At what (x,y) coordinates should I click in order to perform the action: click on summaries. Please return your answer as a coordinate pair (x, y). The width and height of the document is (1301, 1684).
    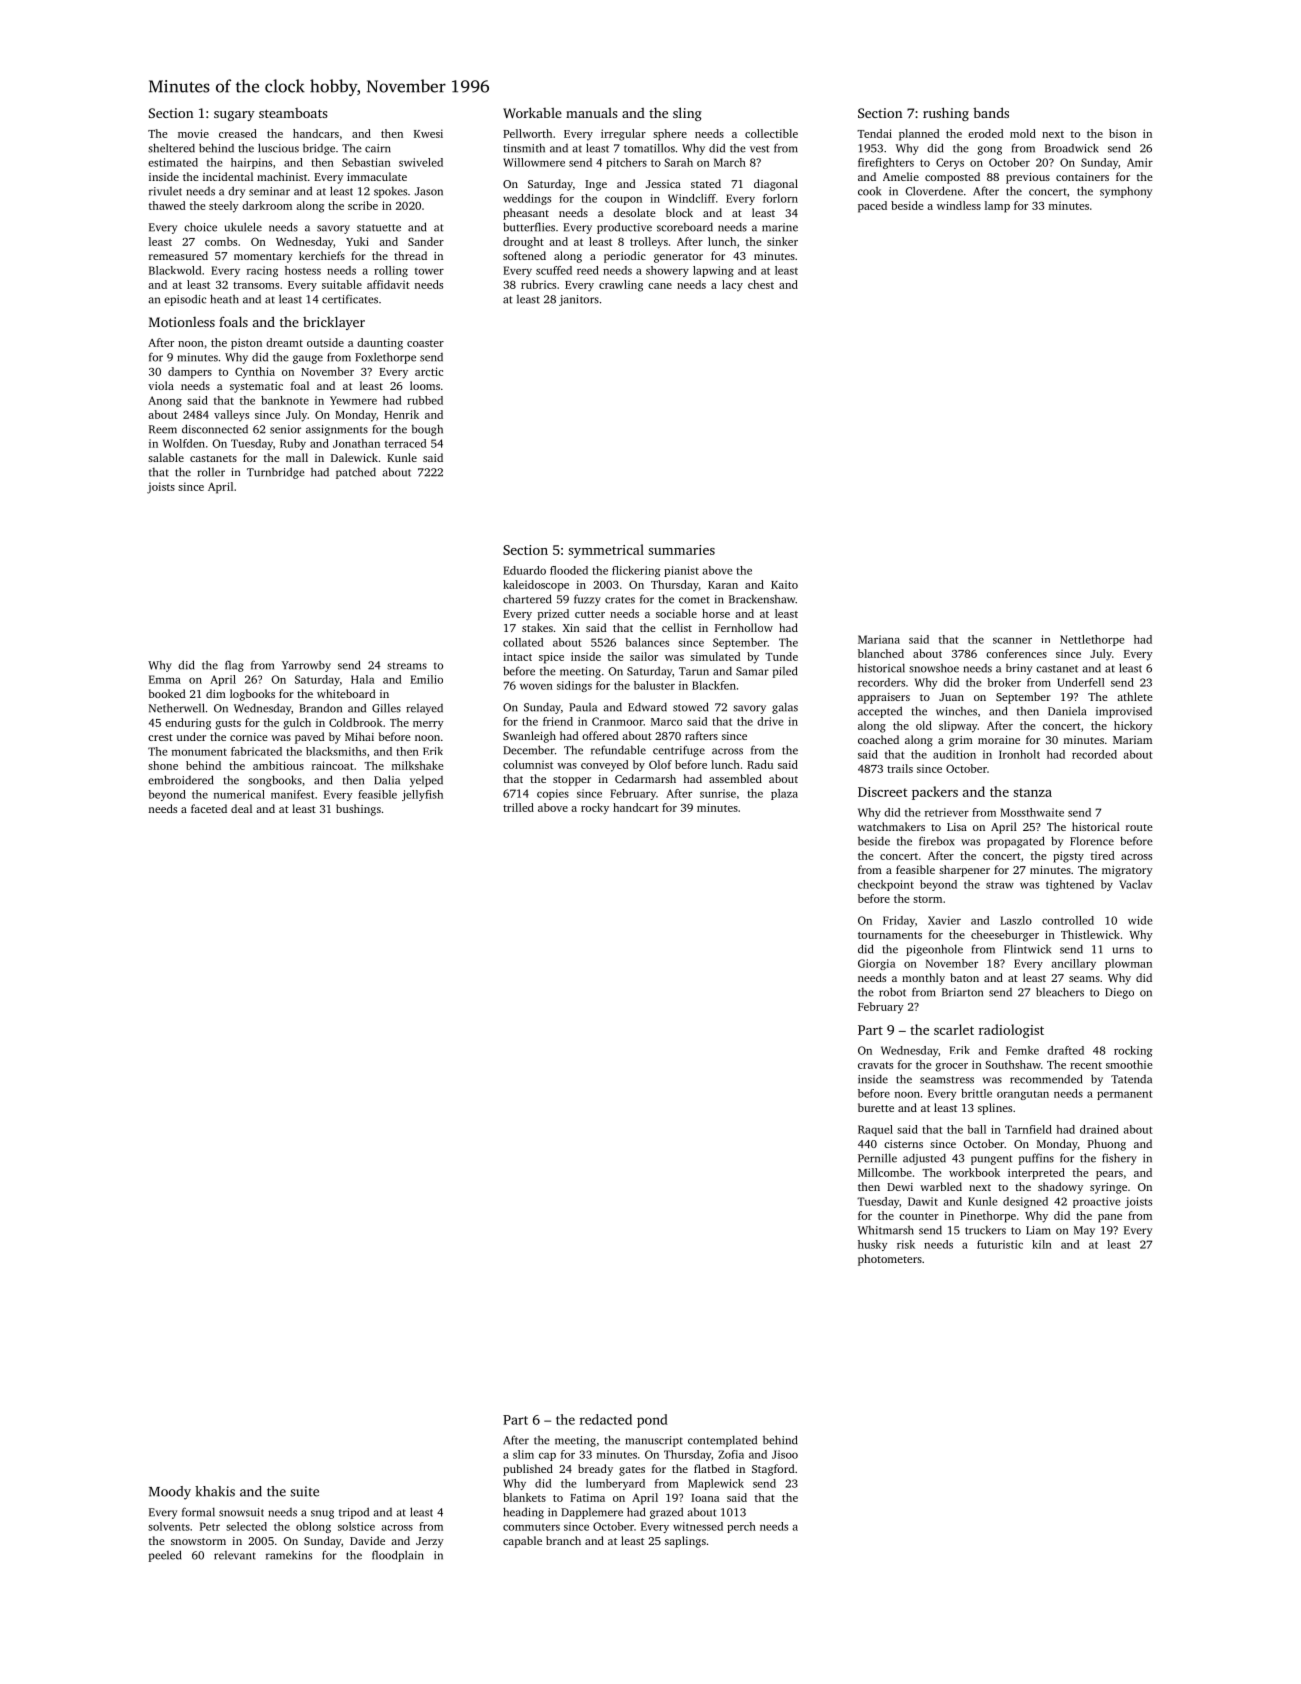
    Looking at the image, I should click on (681, 550).
